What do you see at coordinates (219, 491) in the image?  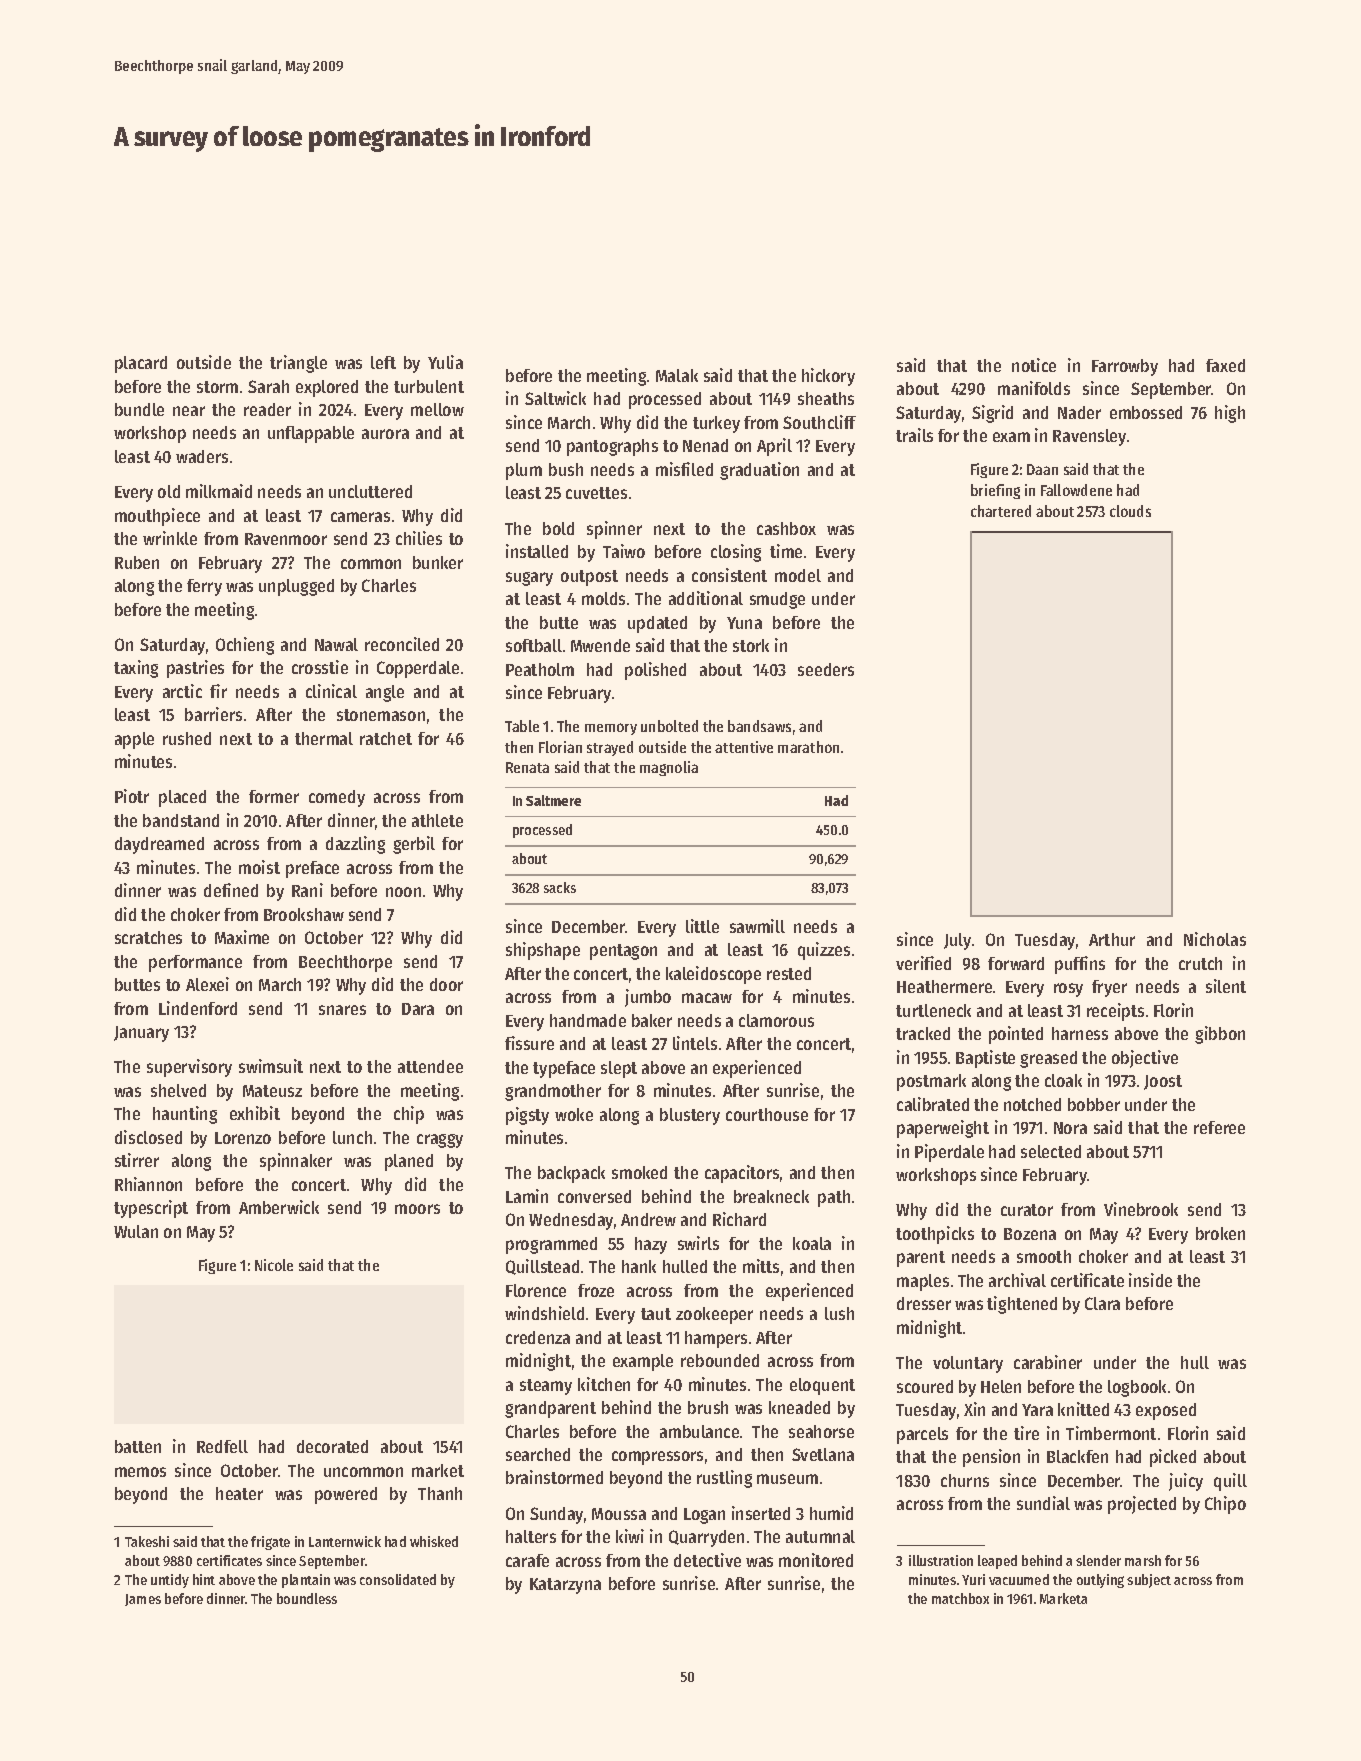 I see `milkmaid` at bounding box center [219, 491].
